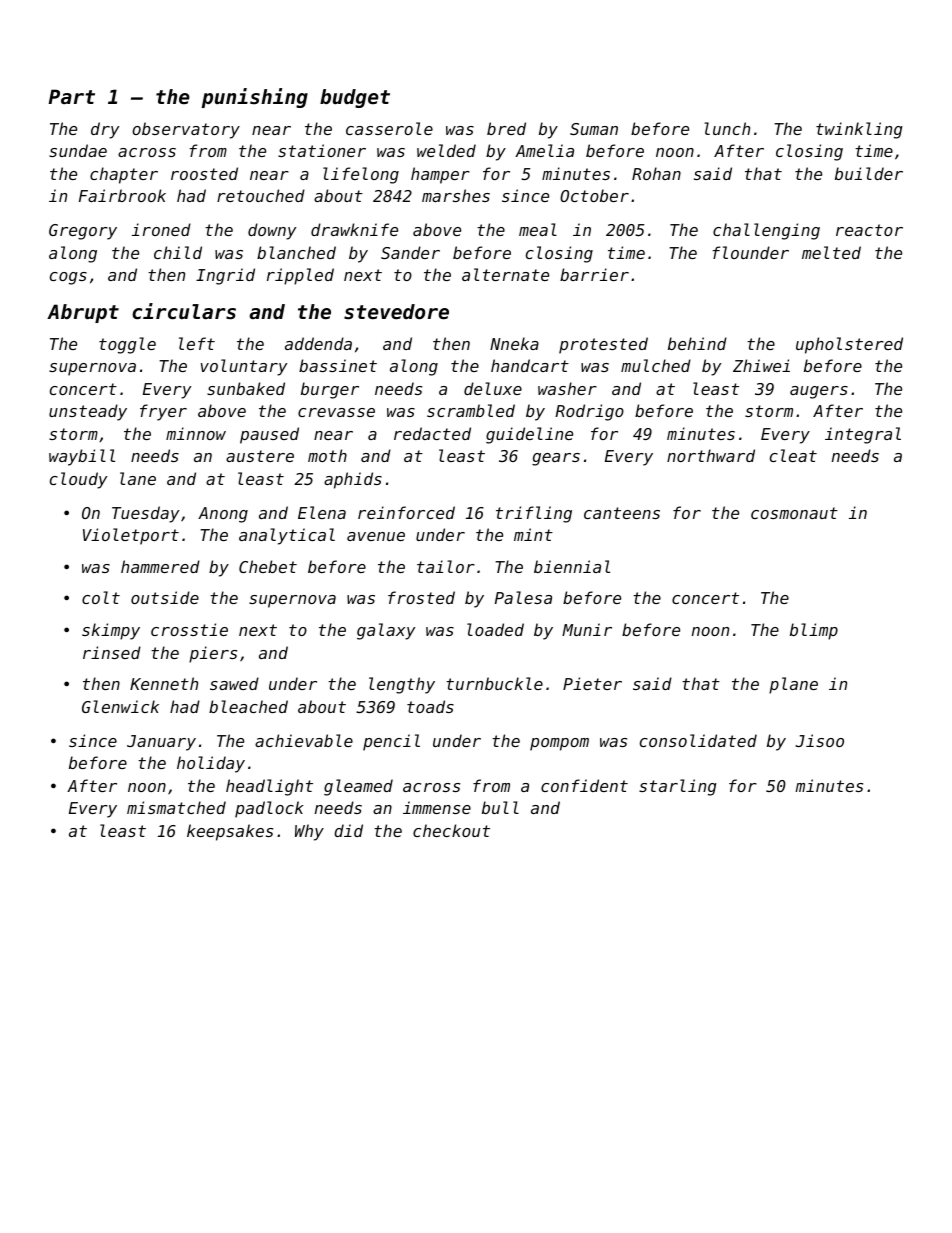 This page has height=1233, width=952. I want to click on did, so click(348, 830).
